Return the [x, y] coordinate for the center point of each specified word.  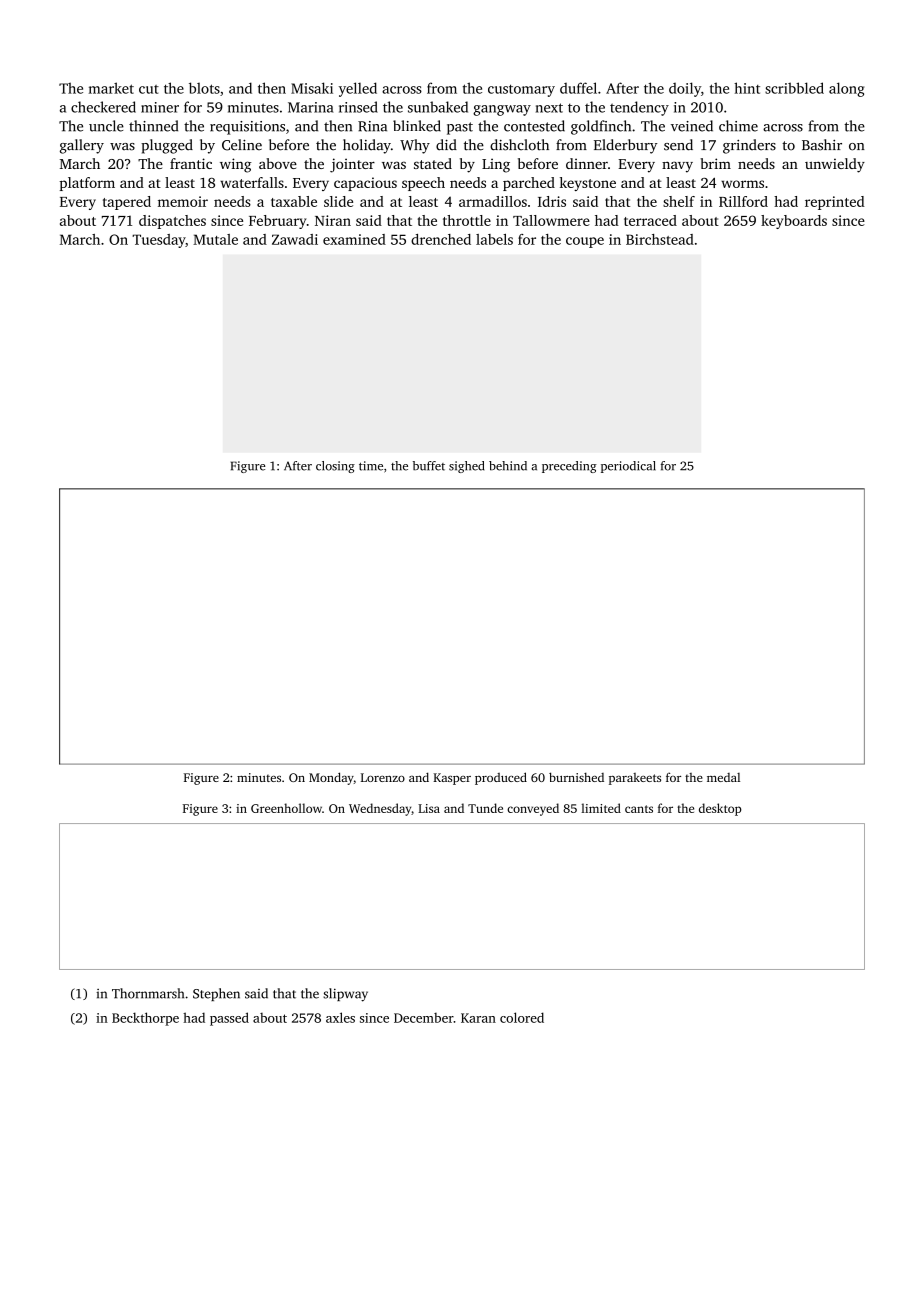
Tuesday [158, 241]
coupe [585, 242]
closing [335, 467]
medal [723, 777]
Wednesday [380, 809]
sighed [466, 467]
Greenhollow [286, 808]
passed [229, 1019]
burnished [576, 777]
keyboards [794, 222]
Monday [331, 778]
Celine [242, 145]
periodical [628, 467]
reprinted [835, 203]
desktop [720, 809]
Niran [333, 220]
